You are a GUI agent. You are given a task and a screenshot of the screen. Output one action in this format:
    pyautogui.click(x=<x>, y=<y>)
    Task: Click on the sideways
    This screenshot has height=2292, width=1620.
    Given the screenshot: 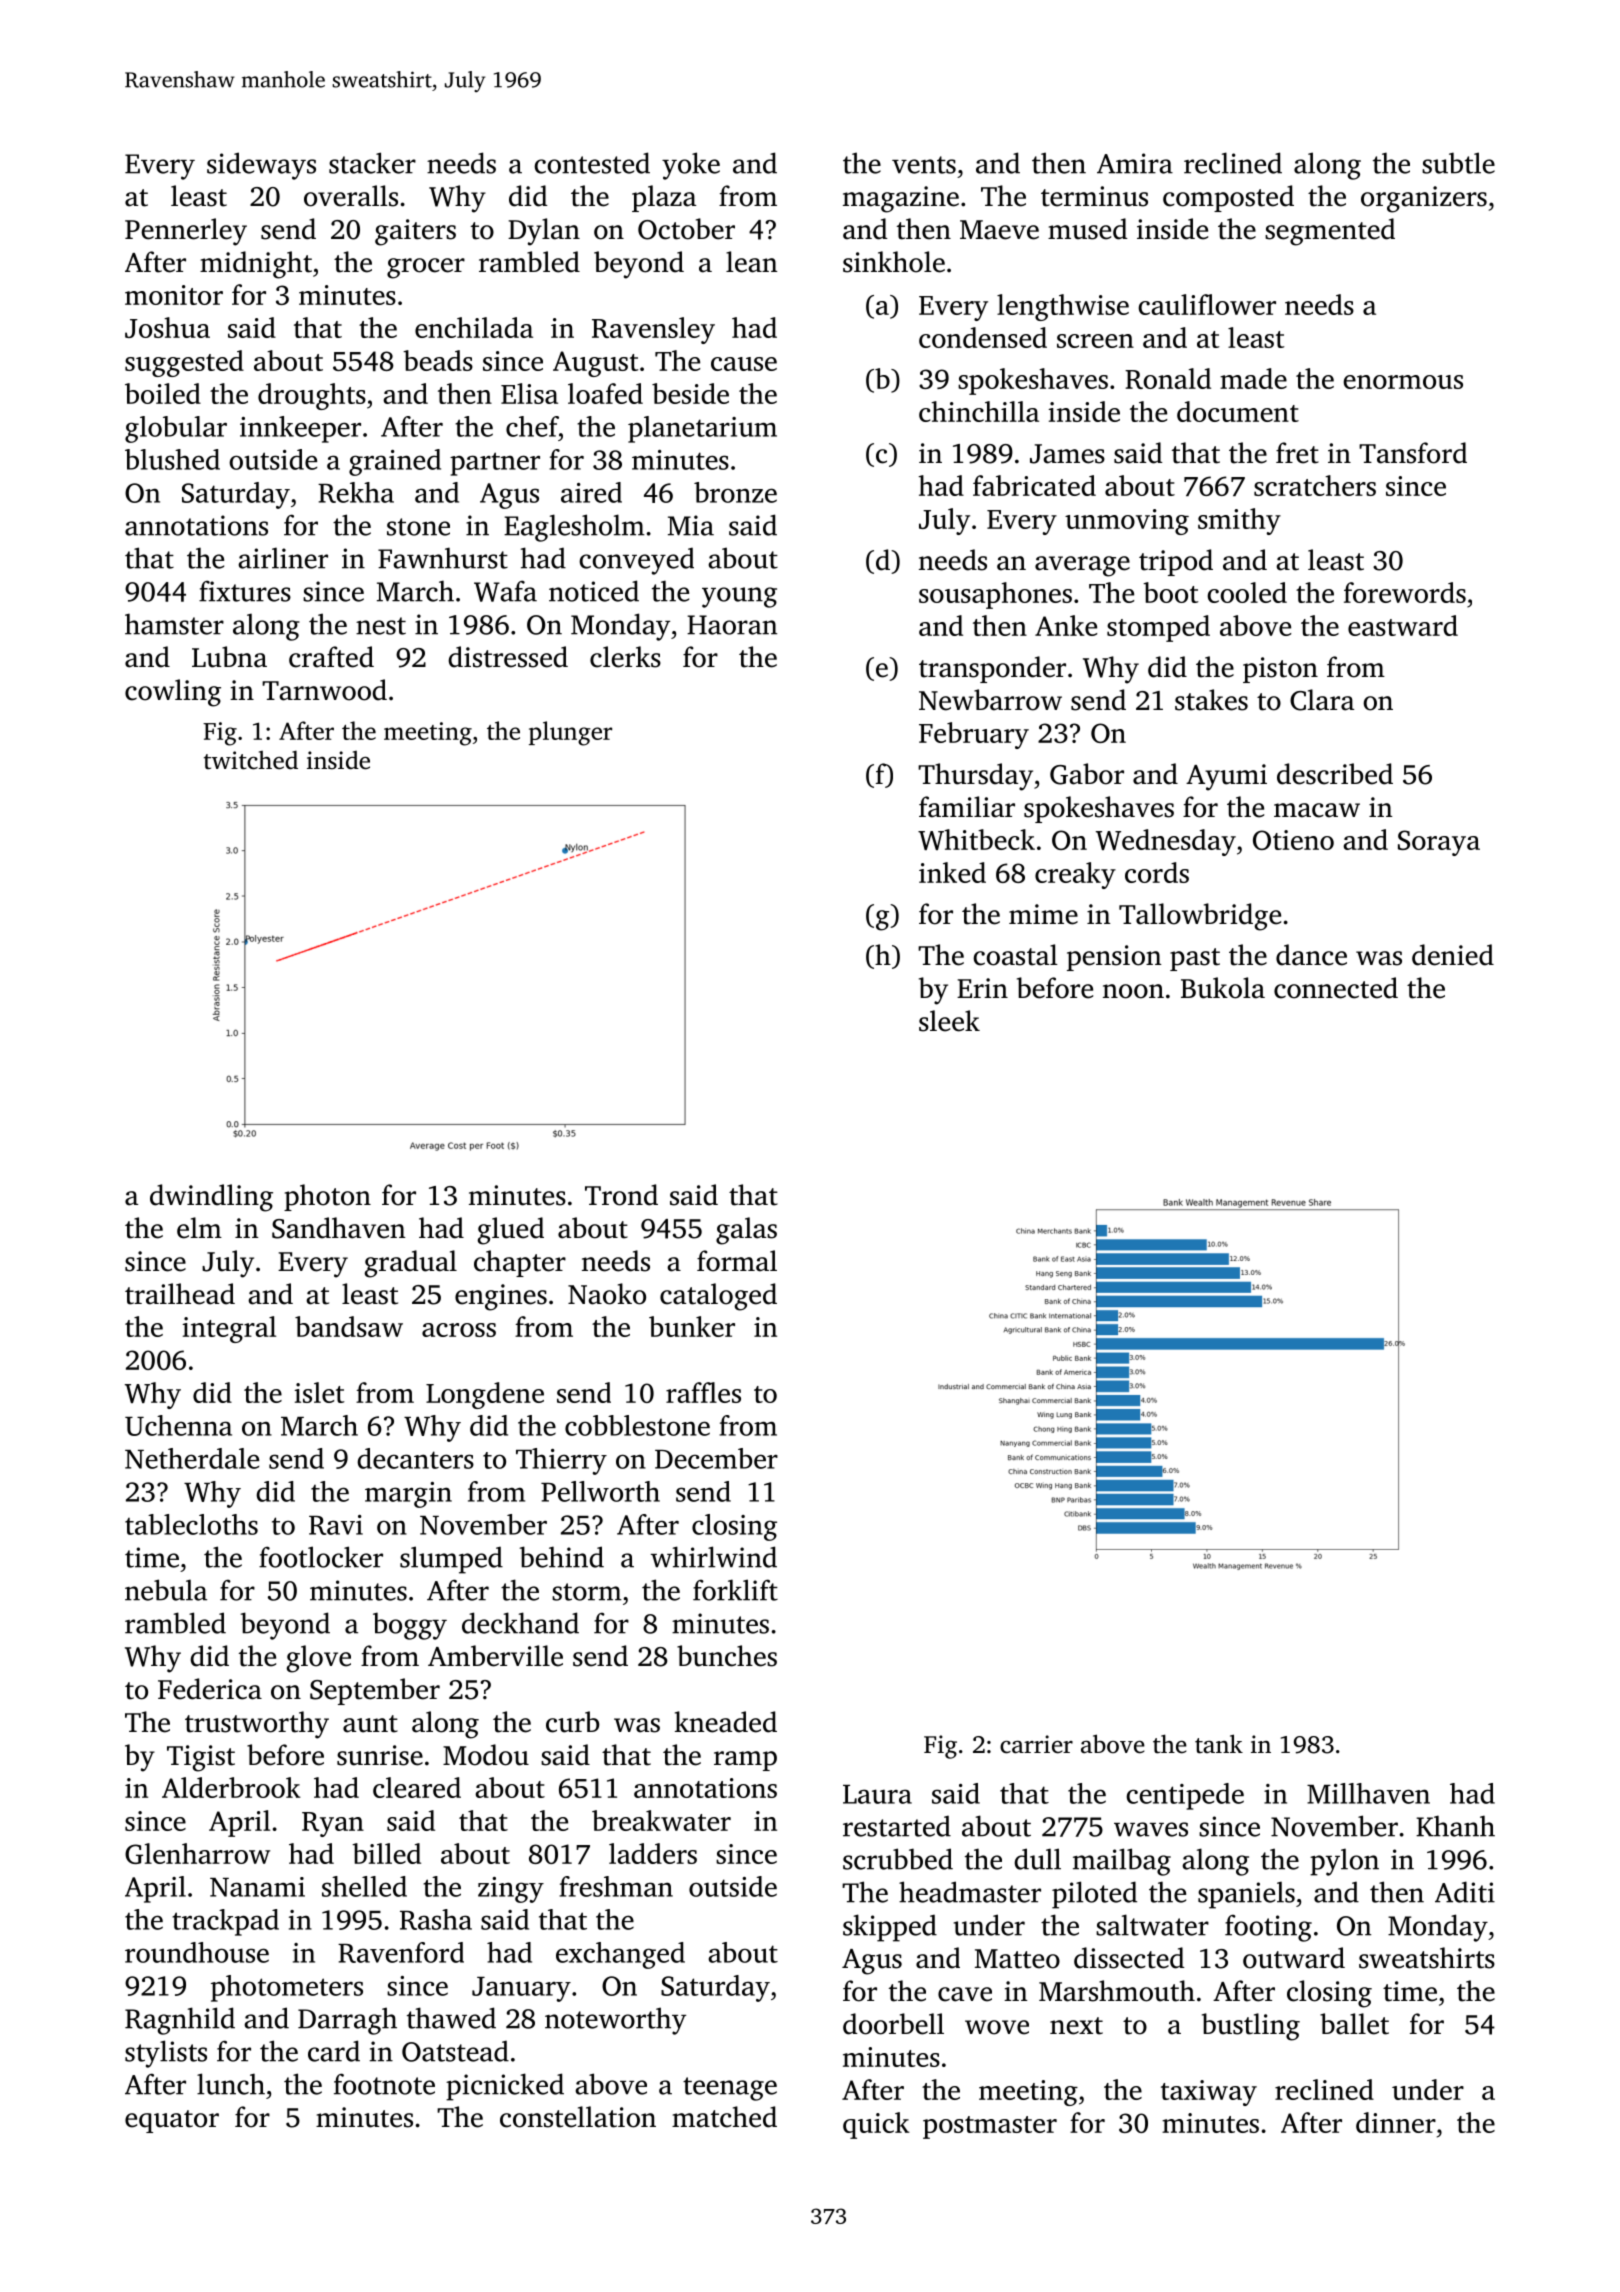 What is the action you would take?
    pyautogui.click(x=261, y=166)
